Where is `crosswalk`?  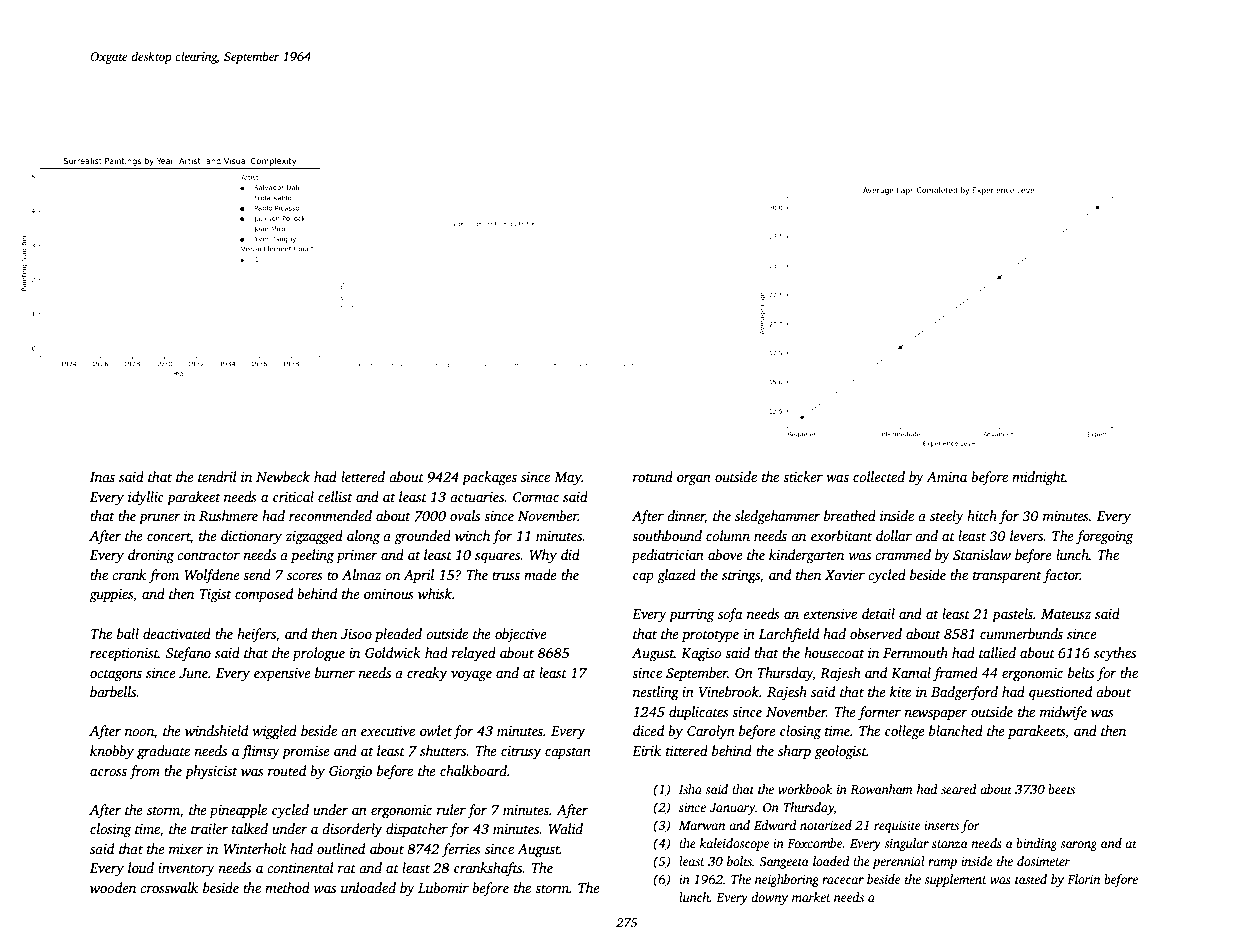
crosswalk is located at coordinates (169, 887).
